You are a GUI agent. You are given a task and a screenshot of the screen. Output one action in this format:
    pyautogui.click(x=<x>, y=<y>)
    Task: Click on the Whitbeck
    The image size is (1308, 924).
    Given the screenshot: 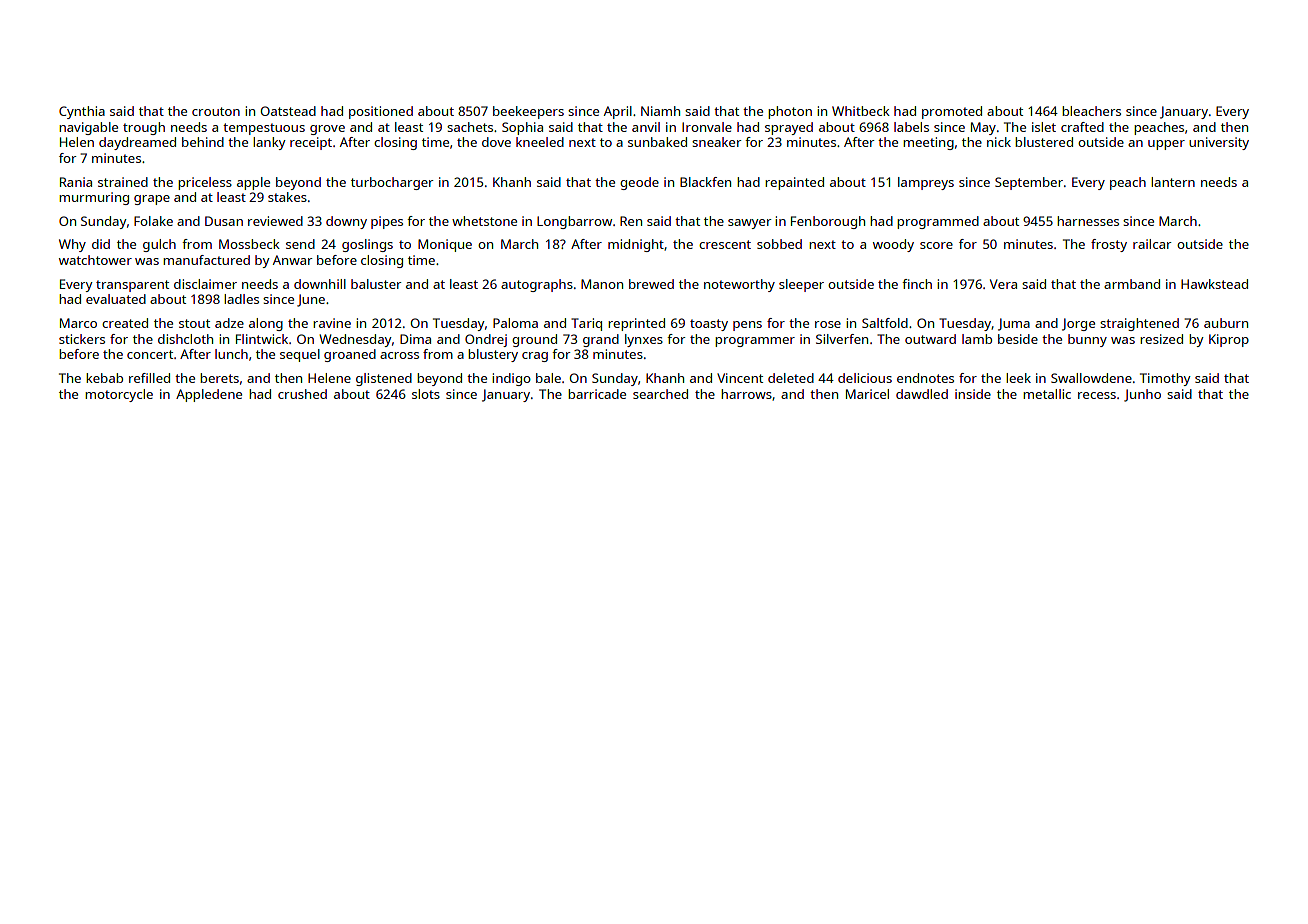 What is the action you would take?
    pyautogui.click(x=861, y=111)
